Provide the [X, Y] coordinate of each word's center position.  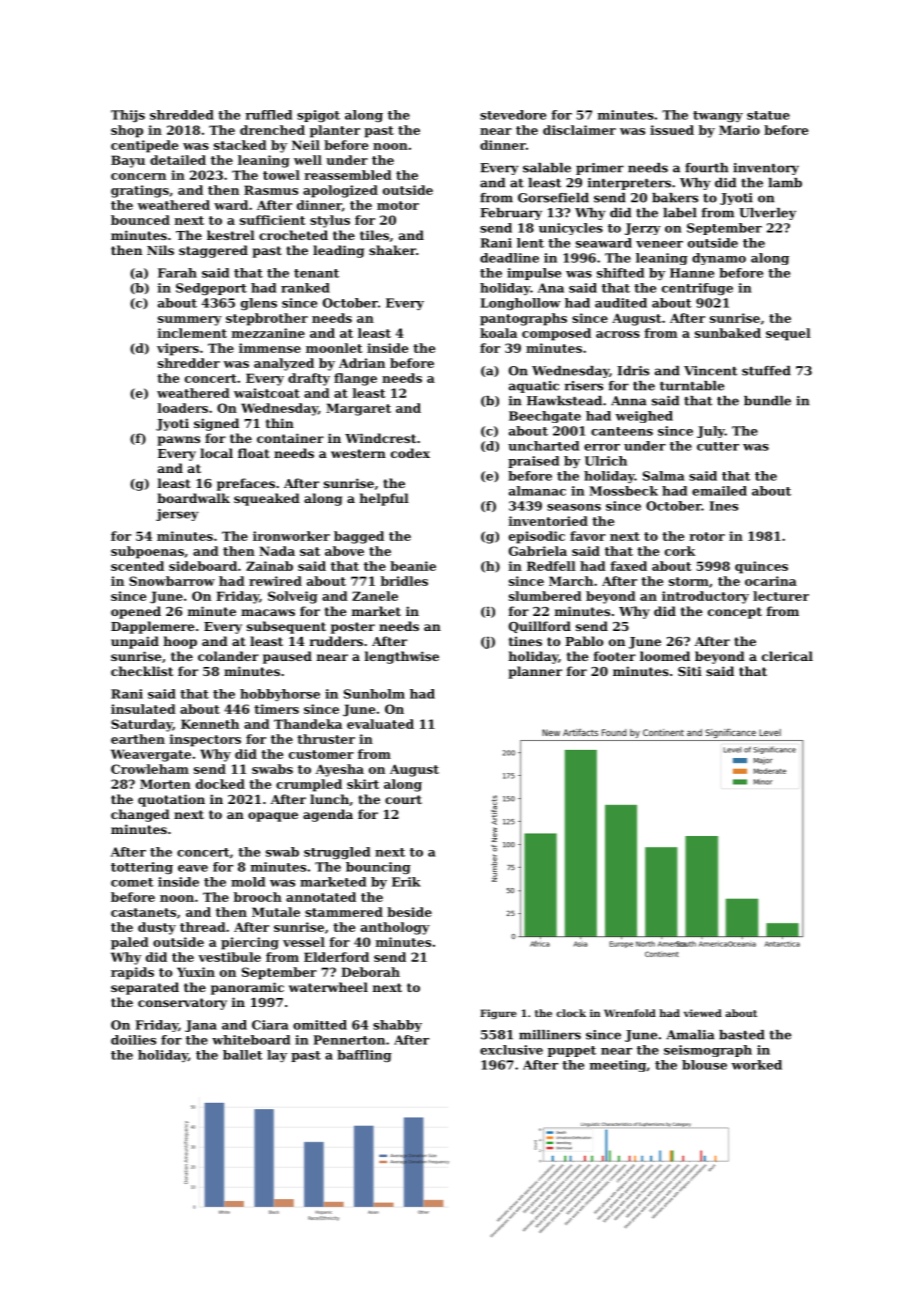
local [216, 453]
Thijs [128, 116]
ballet [243, 1055]
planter [335, 131]
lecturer [781, 596]
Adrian [362, 363]
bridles [404, 581]
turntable [692, 386]
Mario [739, 130]
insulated [143, 709]
